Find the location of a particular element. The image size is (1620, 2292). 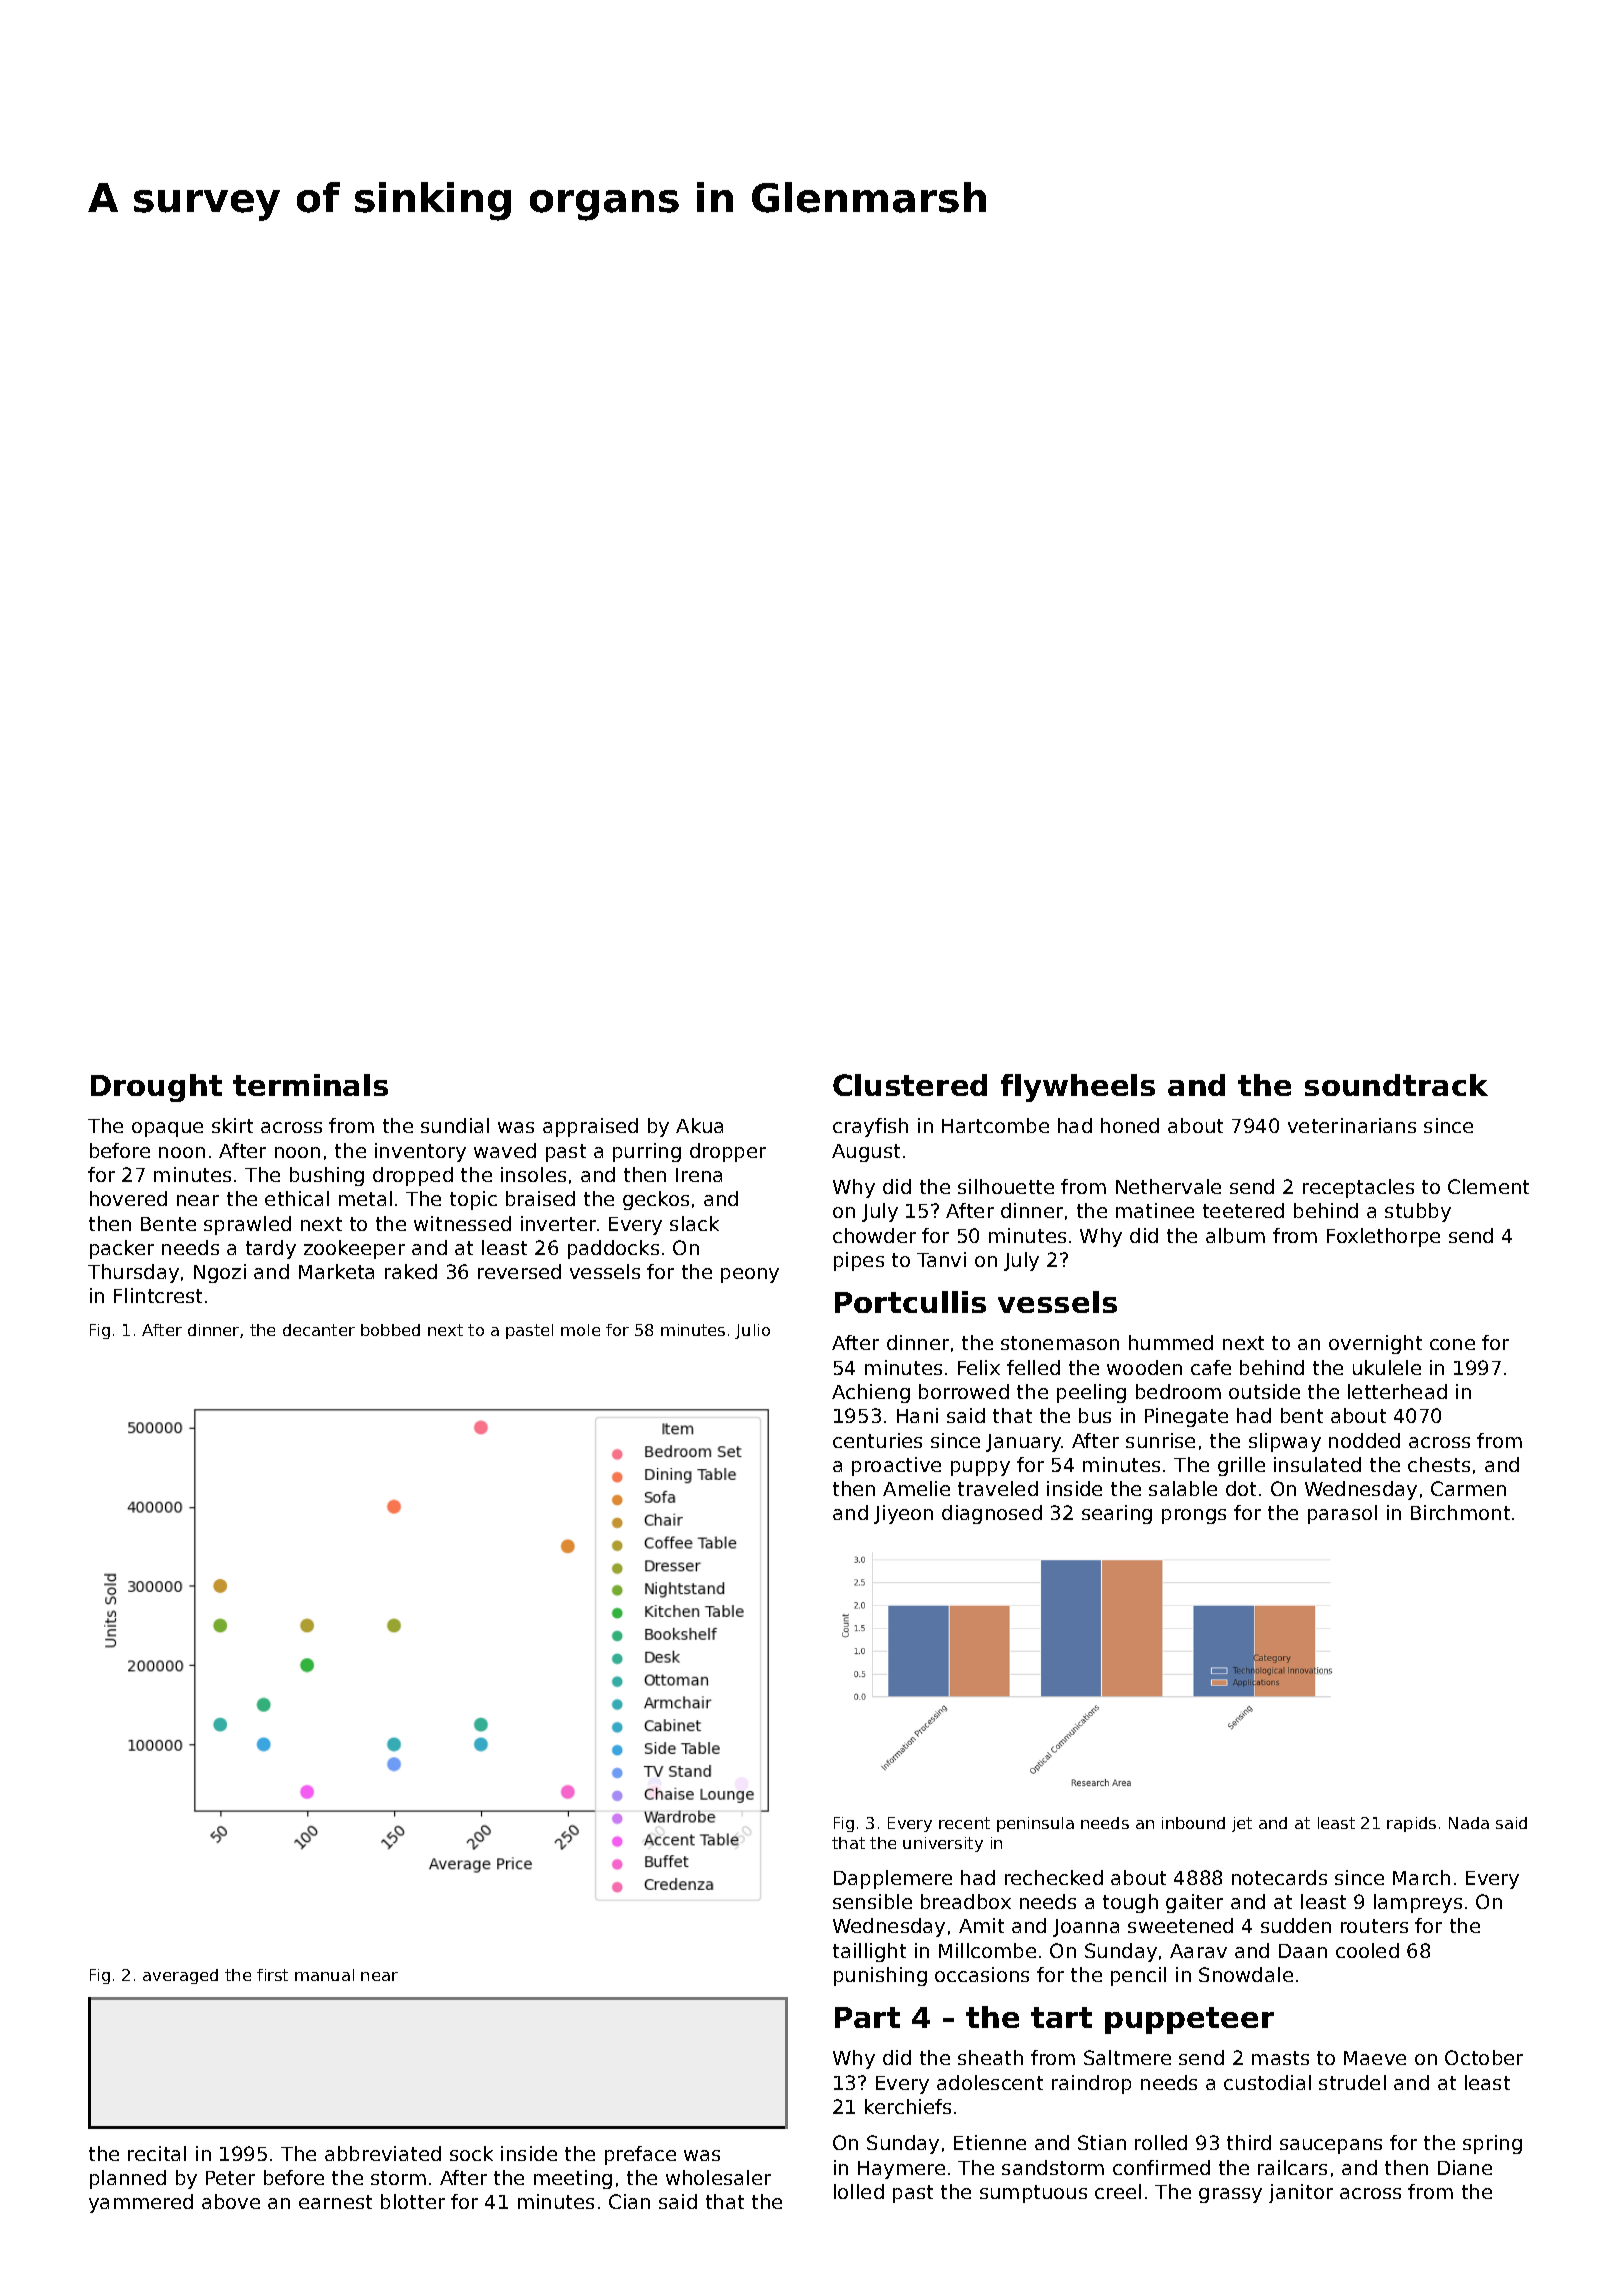

Jiyeon is located at coordinates (903, 1514).
